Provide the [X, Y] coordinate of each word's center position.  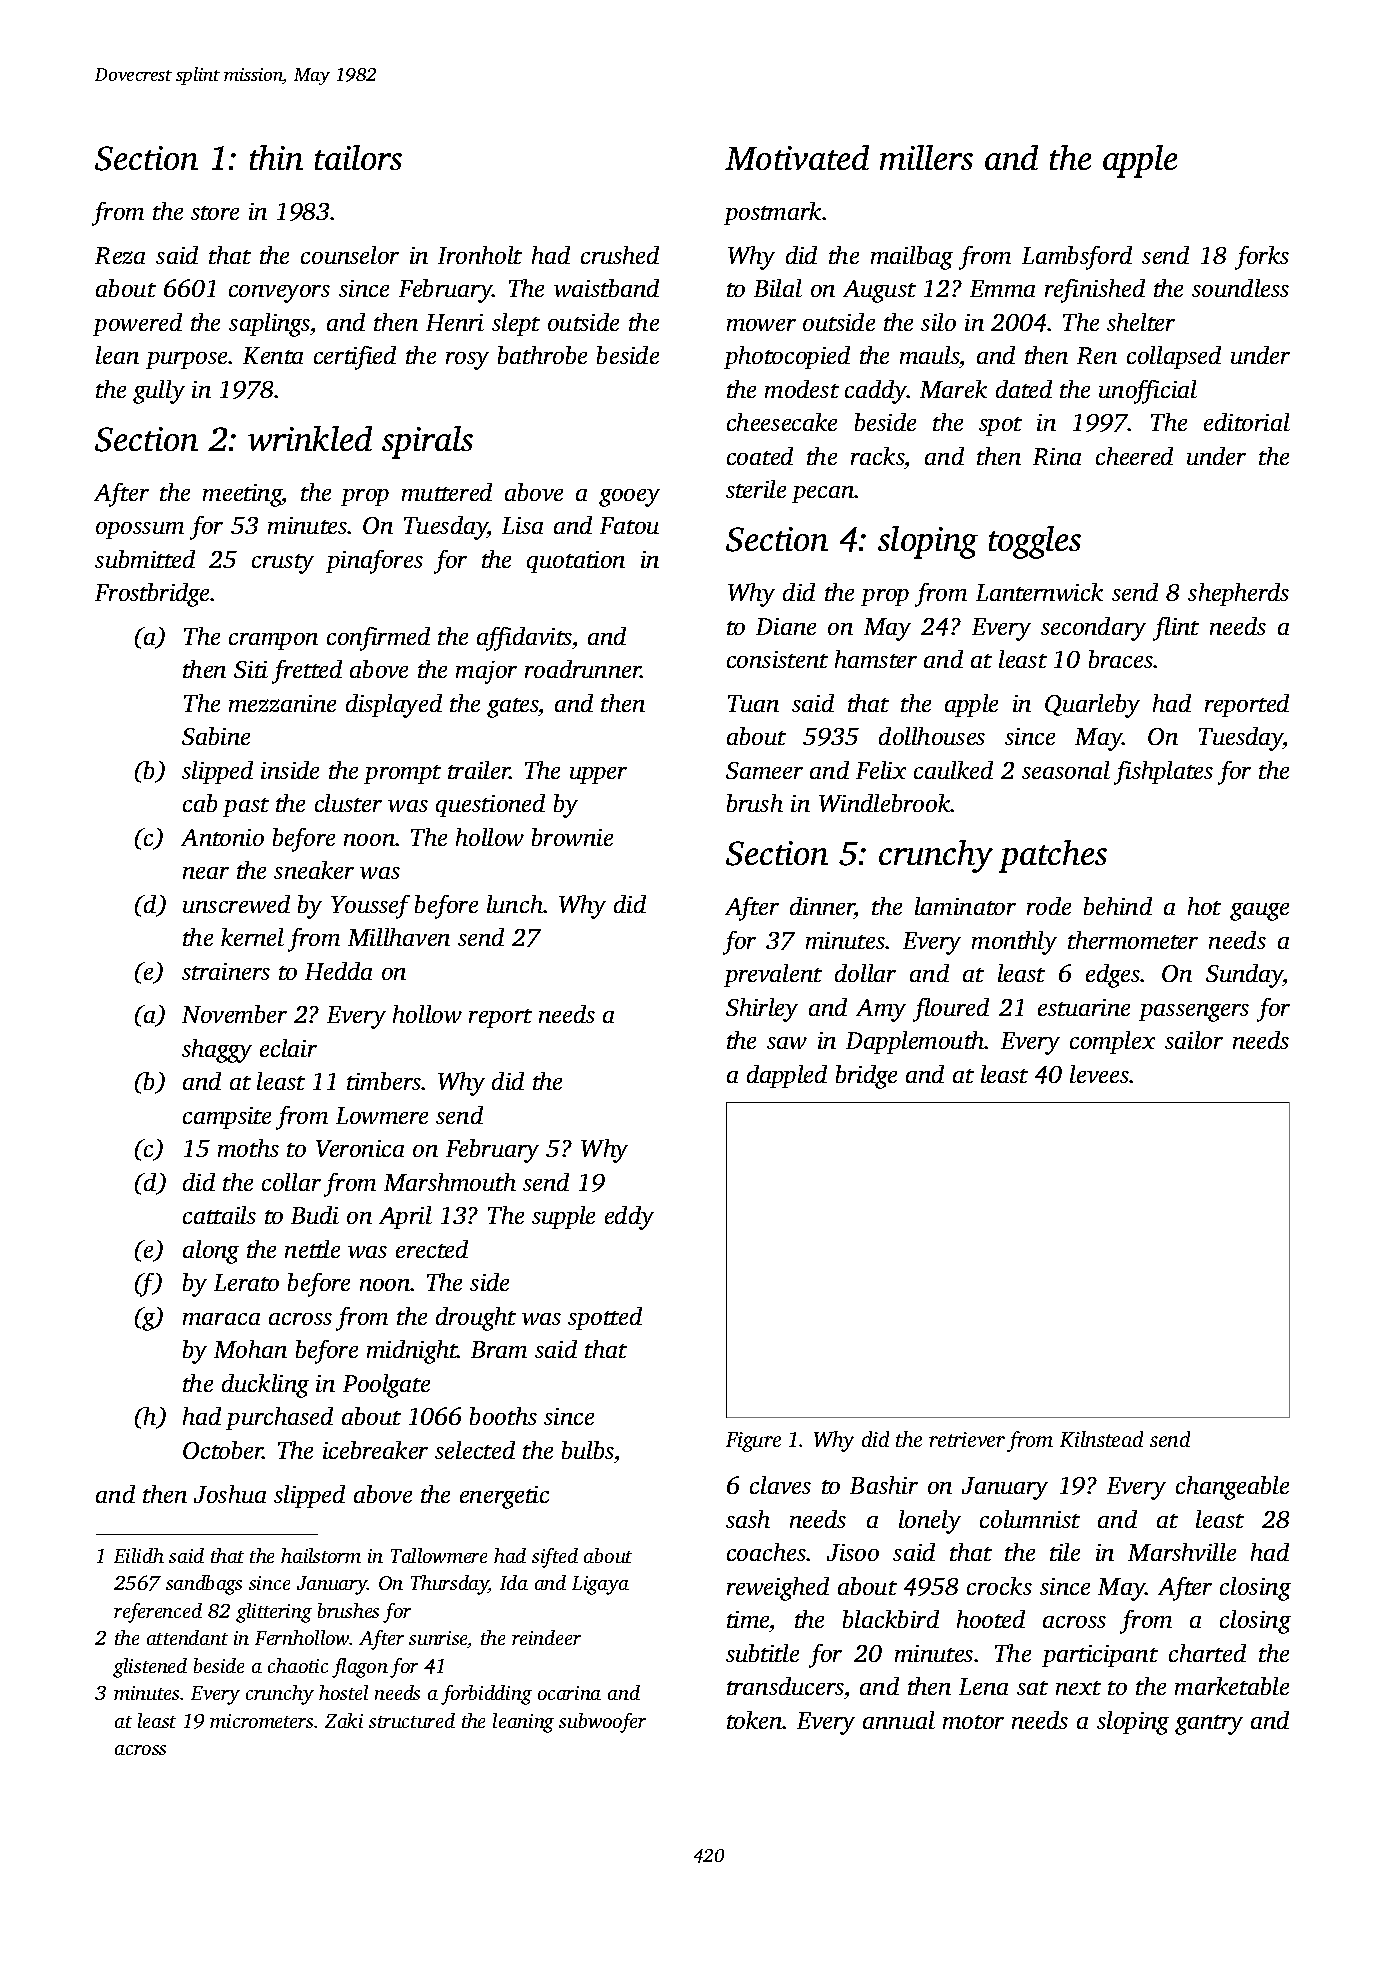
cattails [219, 1215]
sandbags [204, 1585]
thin [276, 157]
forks [1262, 258]
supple [563, 1217]
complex [1112, 1042]
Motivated [797, 157]
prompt [402, 774]
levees [1100, 1074]
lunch [515, 904]
